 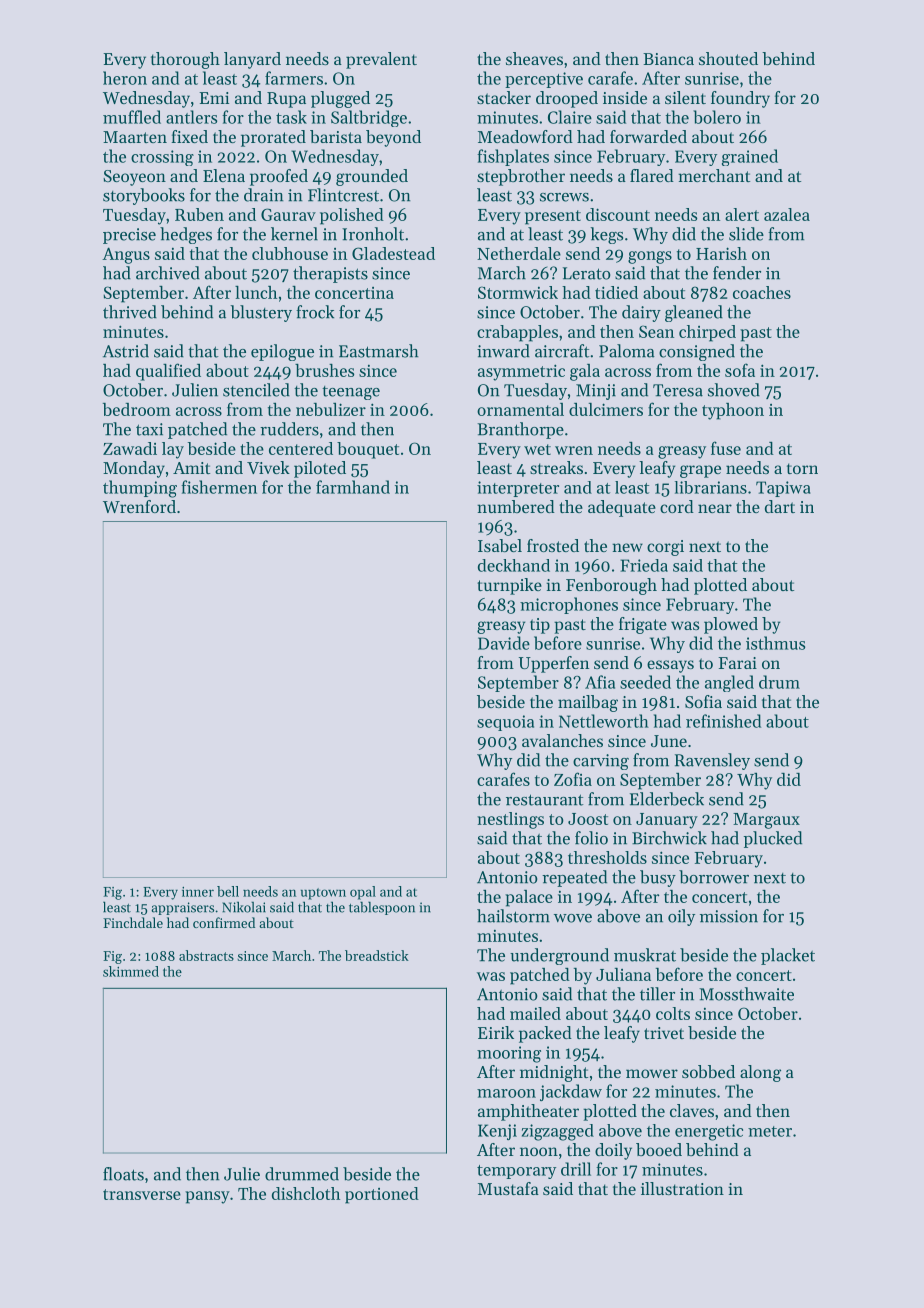 I want to click on alert, so click(x=742, y=214).
